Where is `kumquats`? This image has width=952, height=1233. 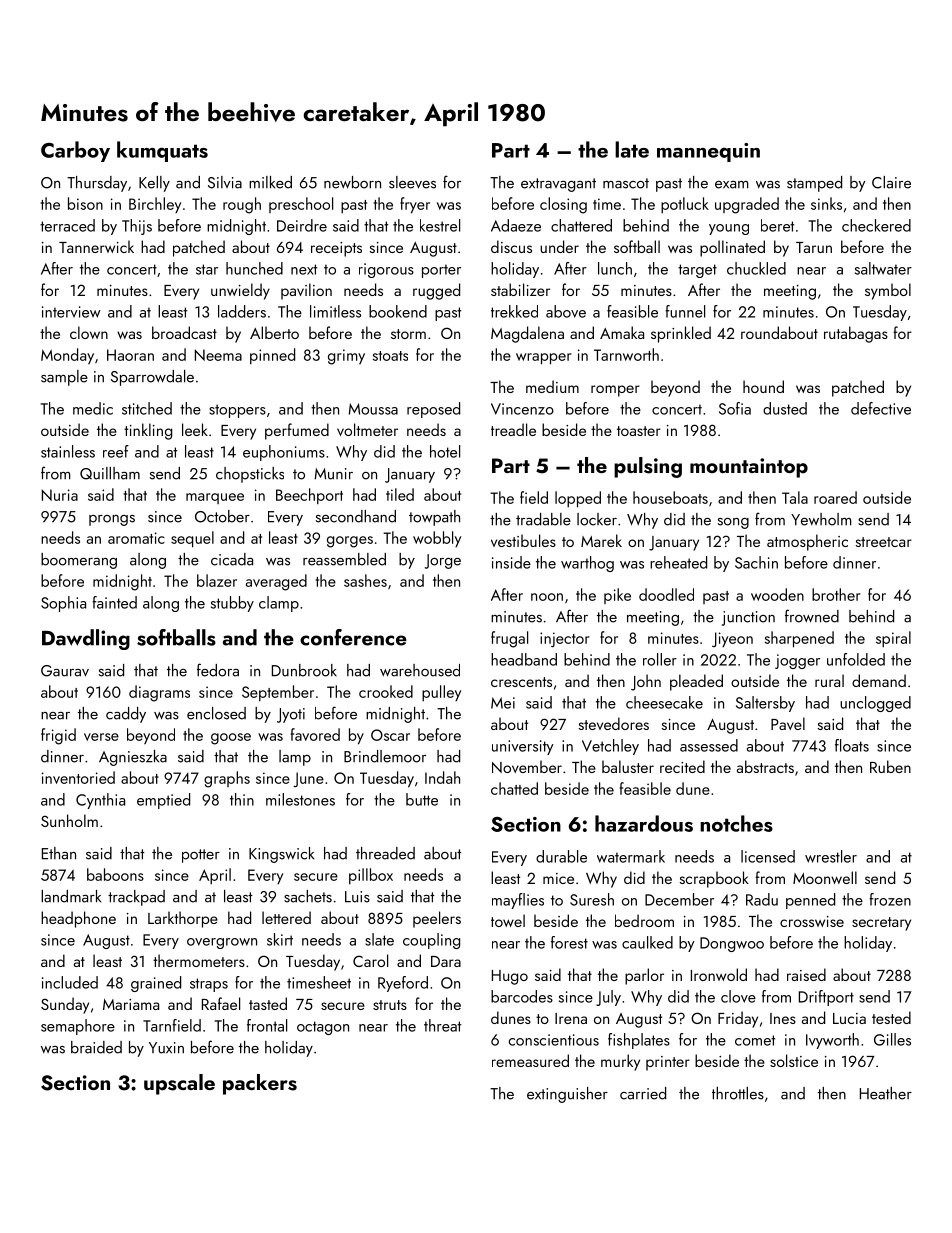 kumquats is located at coordinates (162, 151).
